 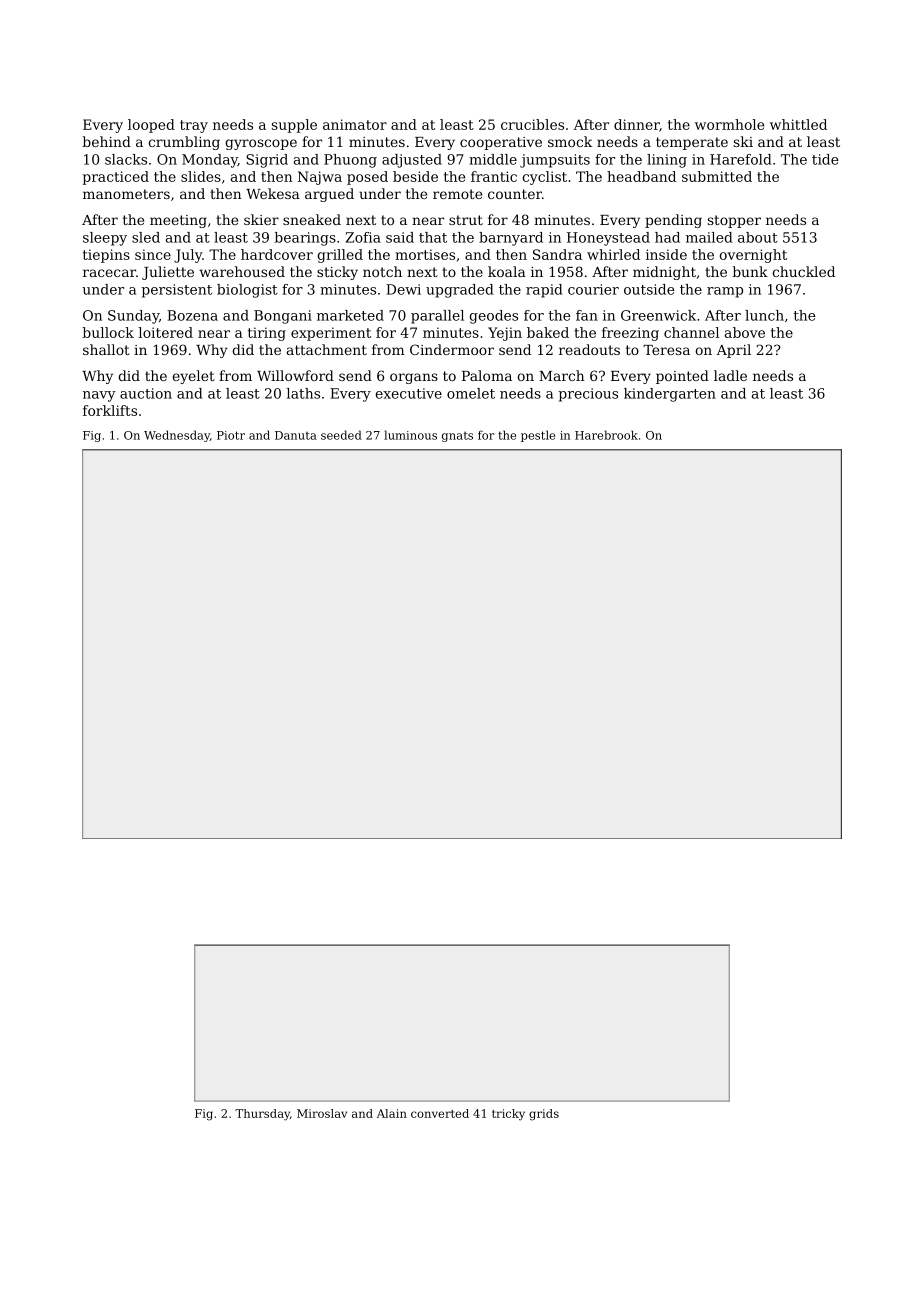 I want to click on Wednesday, so click(x=177, y=436).
